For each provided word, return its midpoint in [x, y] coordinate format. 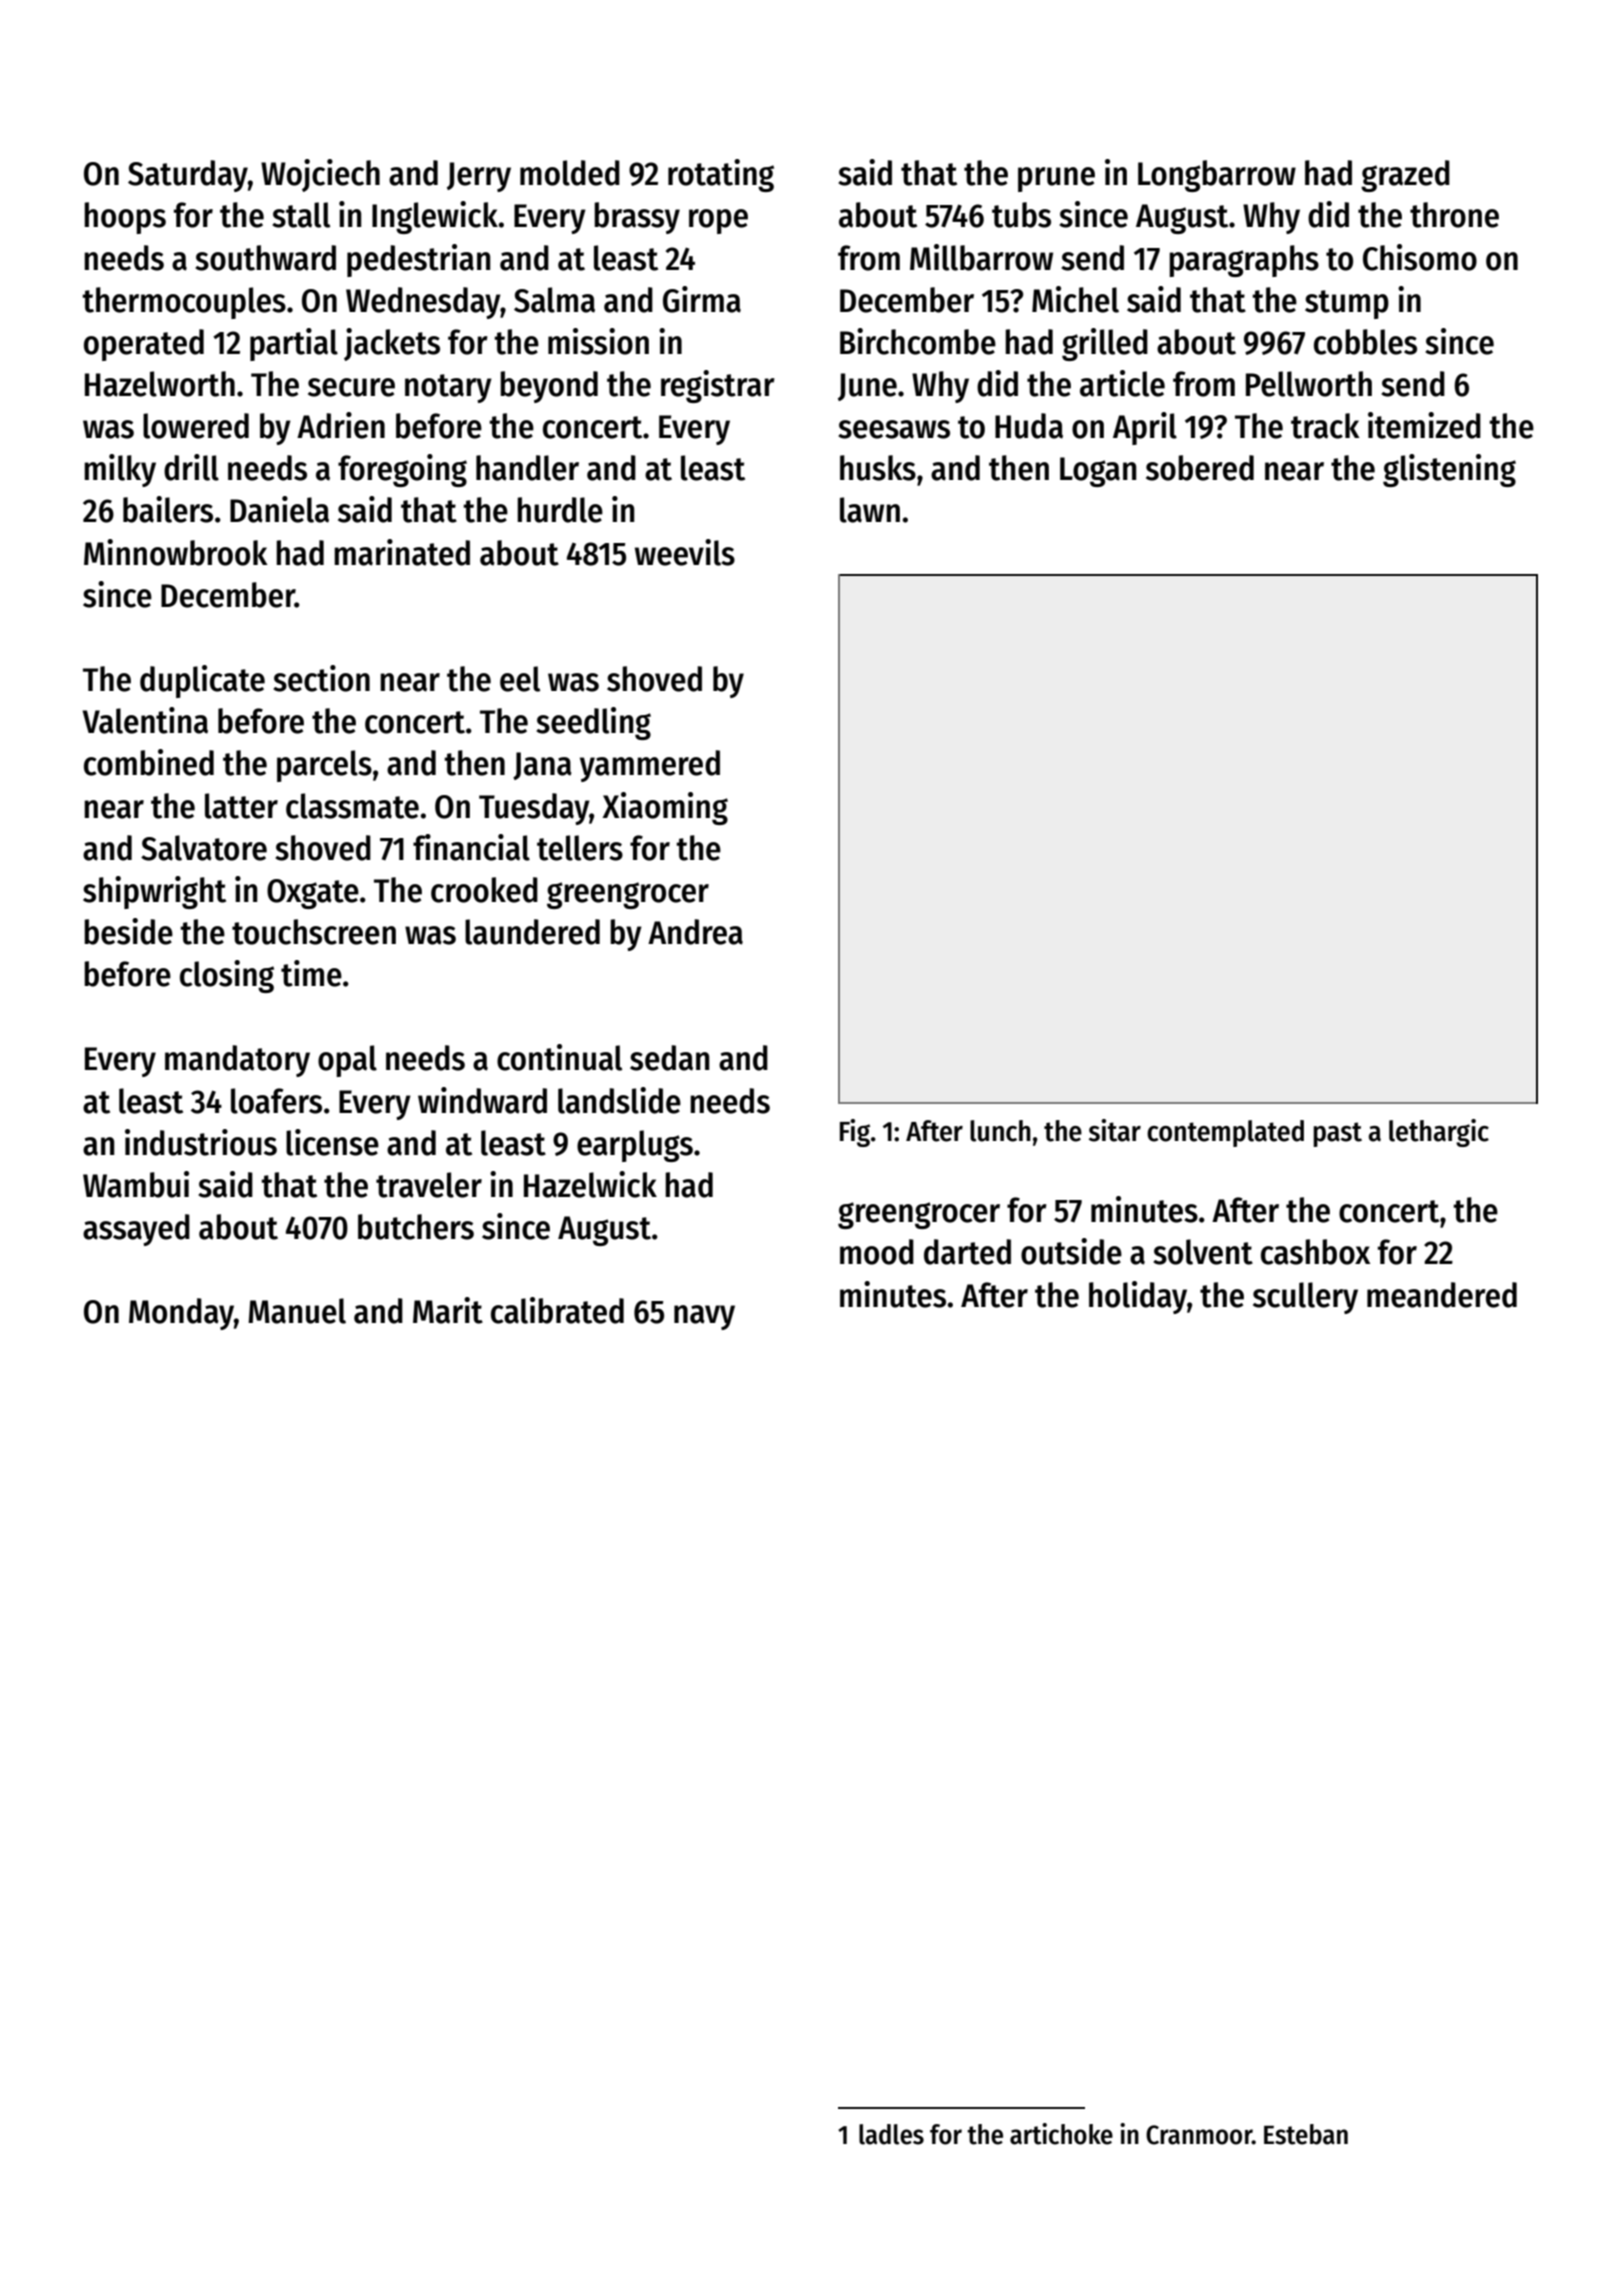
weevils [685, 552]
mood [877, 1252]
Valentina [145, 720]
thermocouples [184, 303]
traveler [429, 1185]
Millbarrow [981, 257]
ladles [891, 2134]
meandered [1442, 1295]
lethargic [1439, 1133]
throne [1454, 215]
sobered [1200, 468]
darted [967, 1252]
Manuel [297, 1311]
